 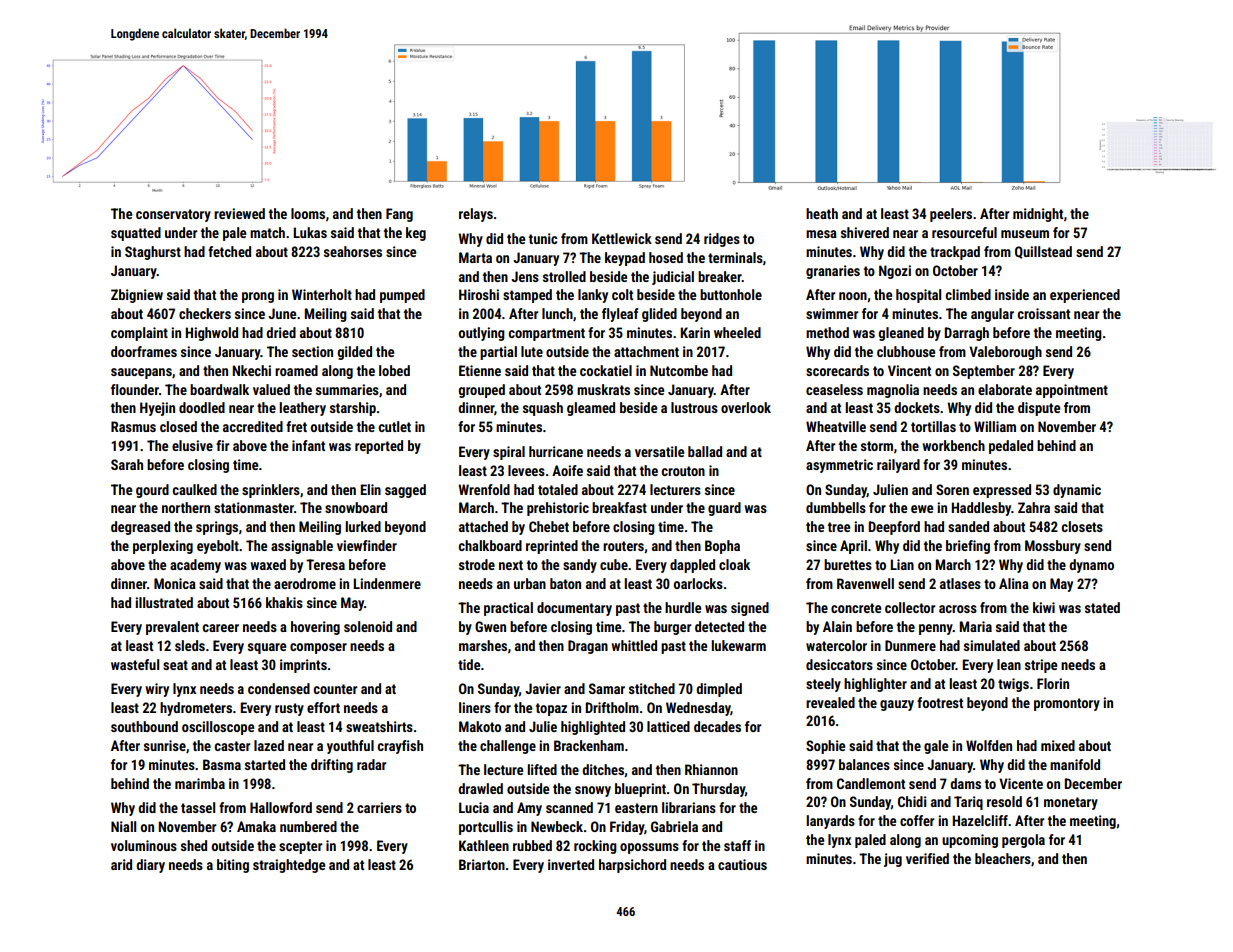 What do you see at coordinates (153, 253) in the screenshot?
I see `Staghurst` at bounding box center [153, 253].
